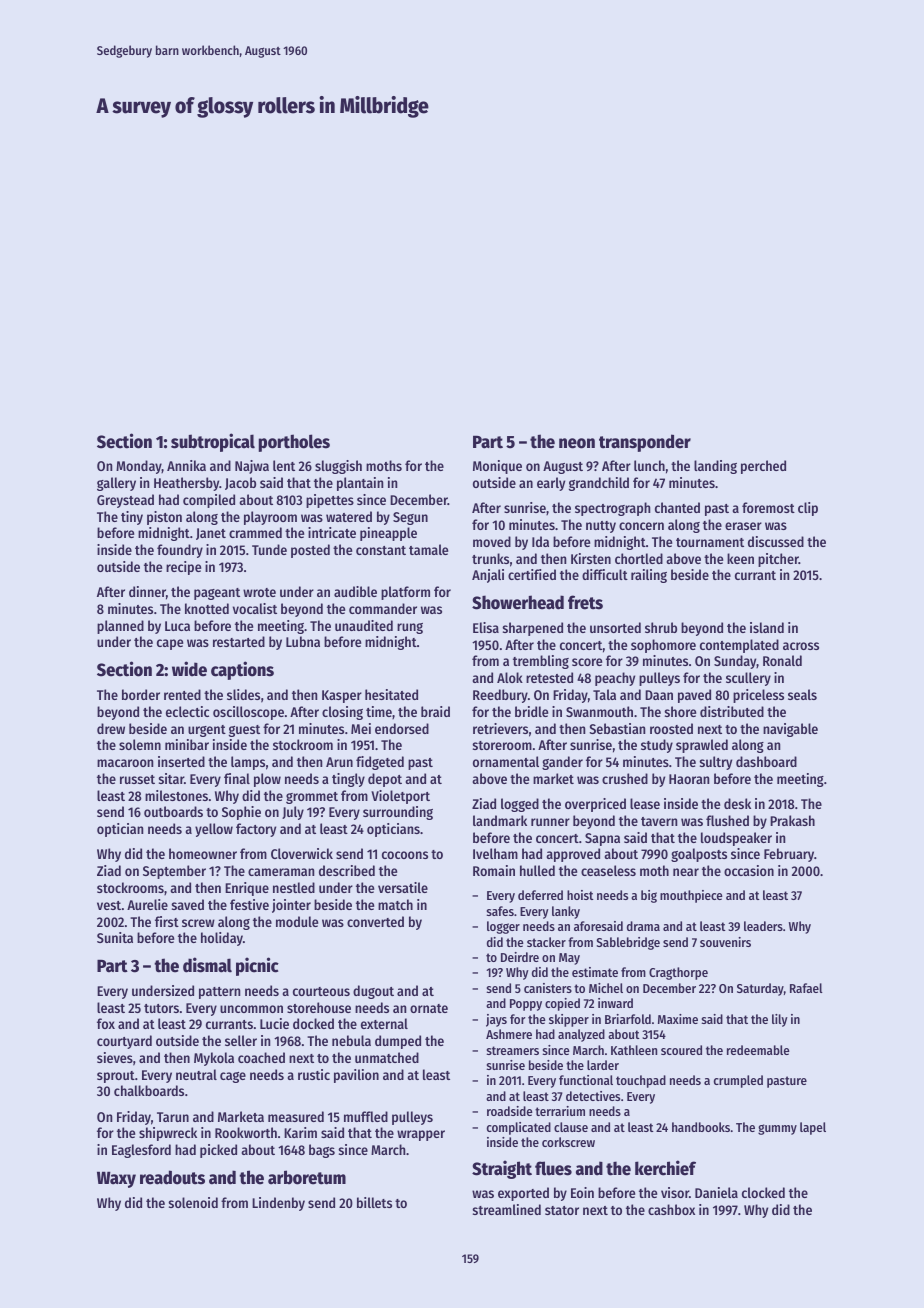  I want to click on clocked, so click(763, 1192).
